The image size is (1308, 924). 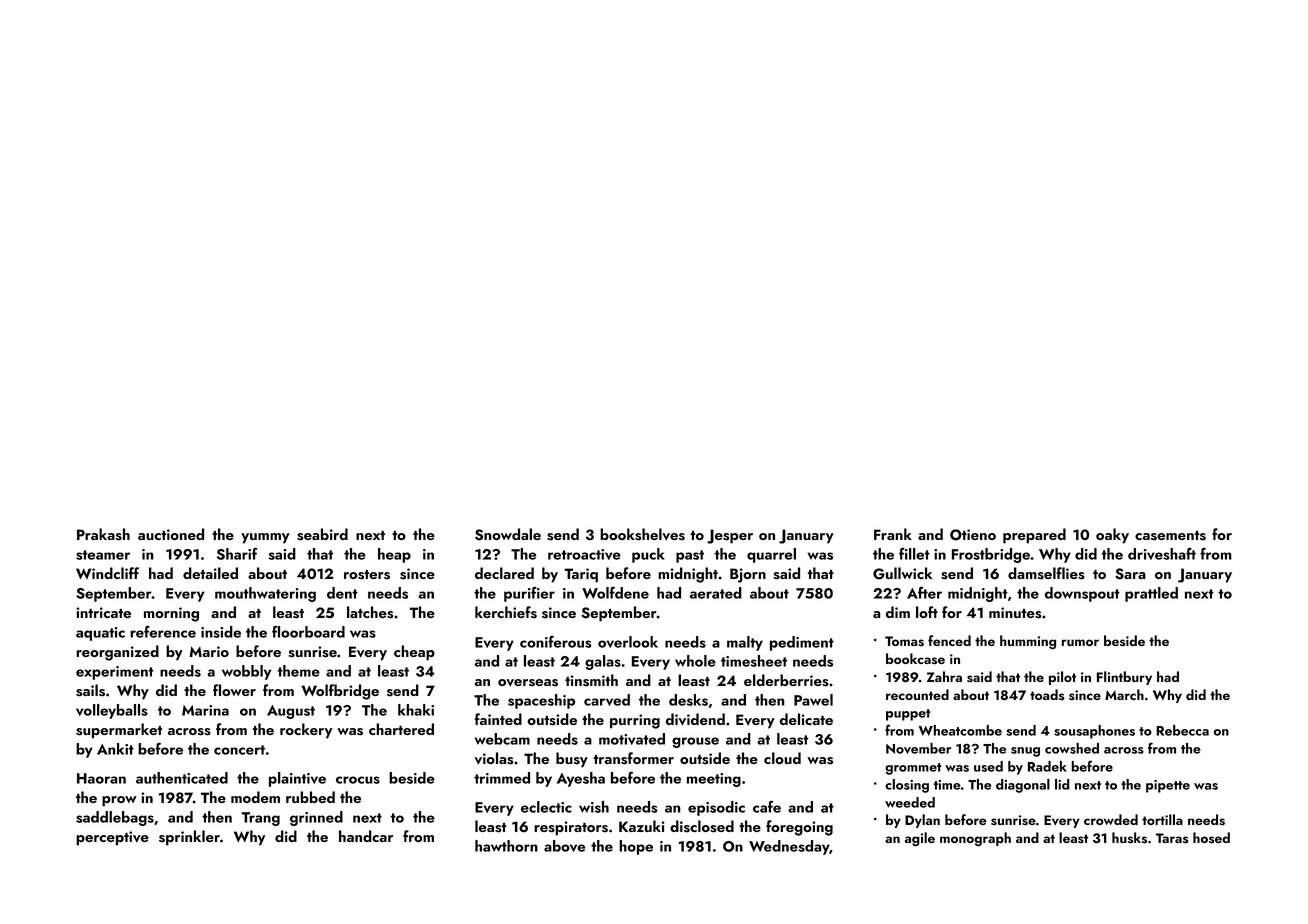 What do you see at coordinates (1034, 536) in the image?
I see `prepared` at bounding box center [1034, 536].
